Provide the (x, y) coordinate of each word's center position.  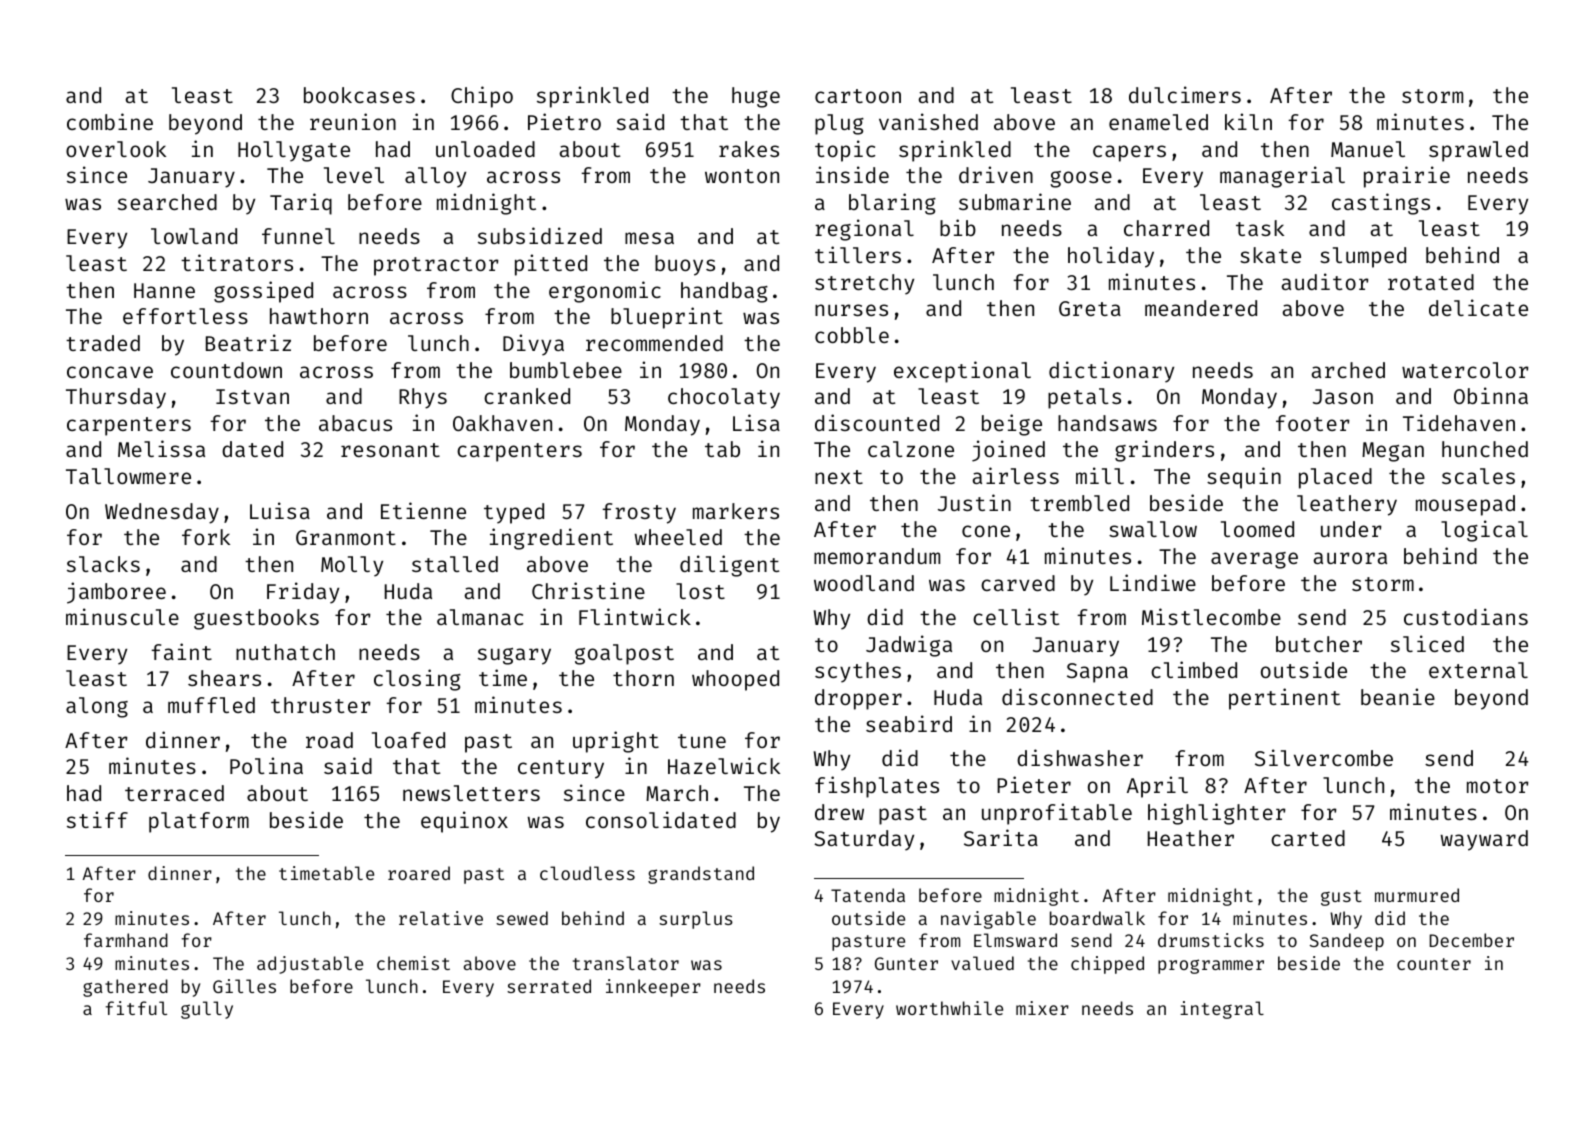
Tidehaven (1459, 422)
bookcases (359, 95)
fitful (136, 1008)
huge (756, 97)
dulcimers (1185, 94)
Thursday (116, 398)
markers (736, 511)
